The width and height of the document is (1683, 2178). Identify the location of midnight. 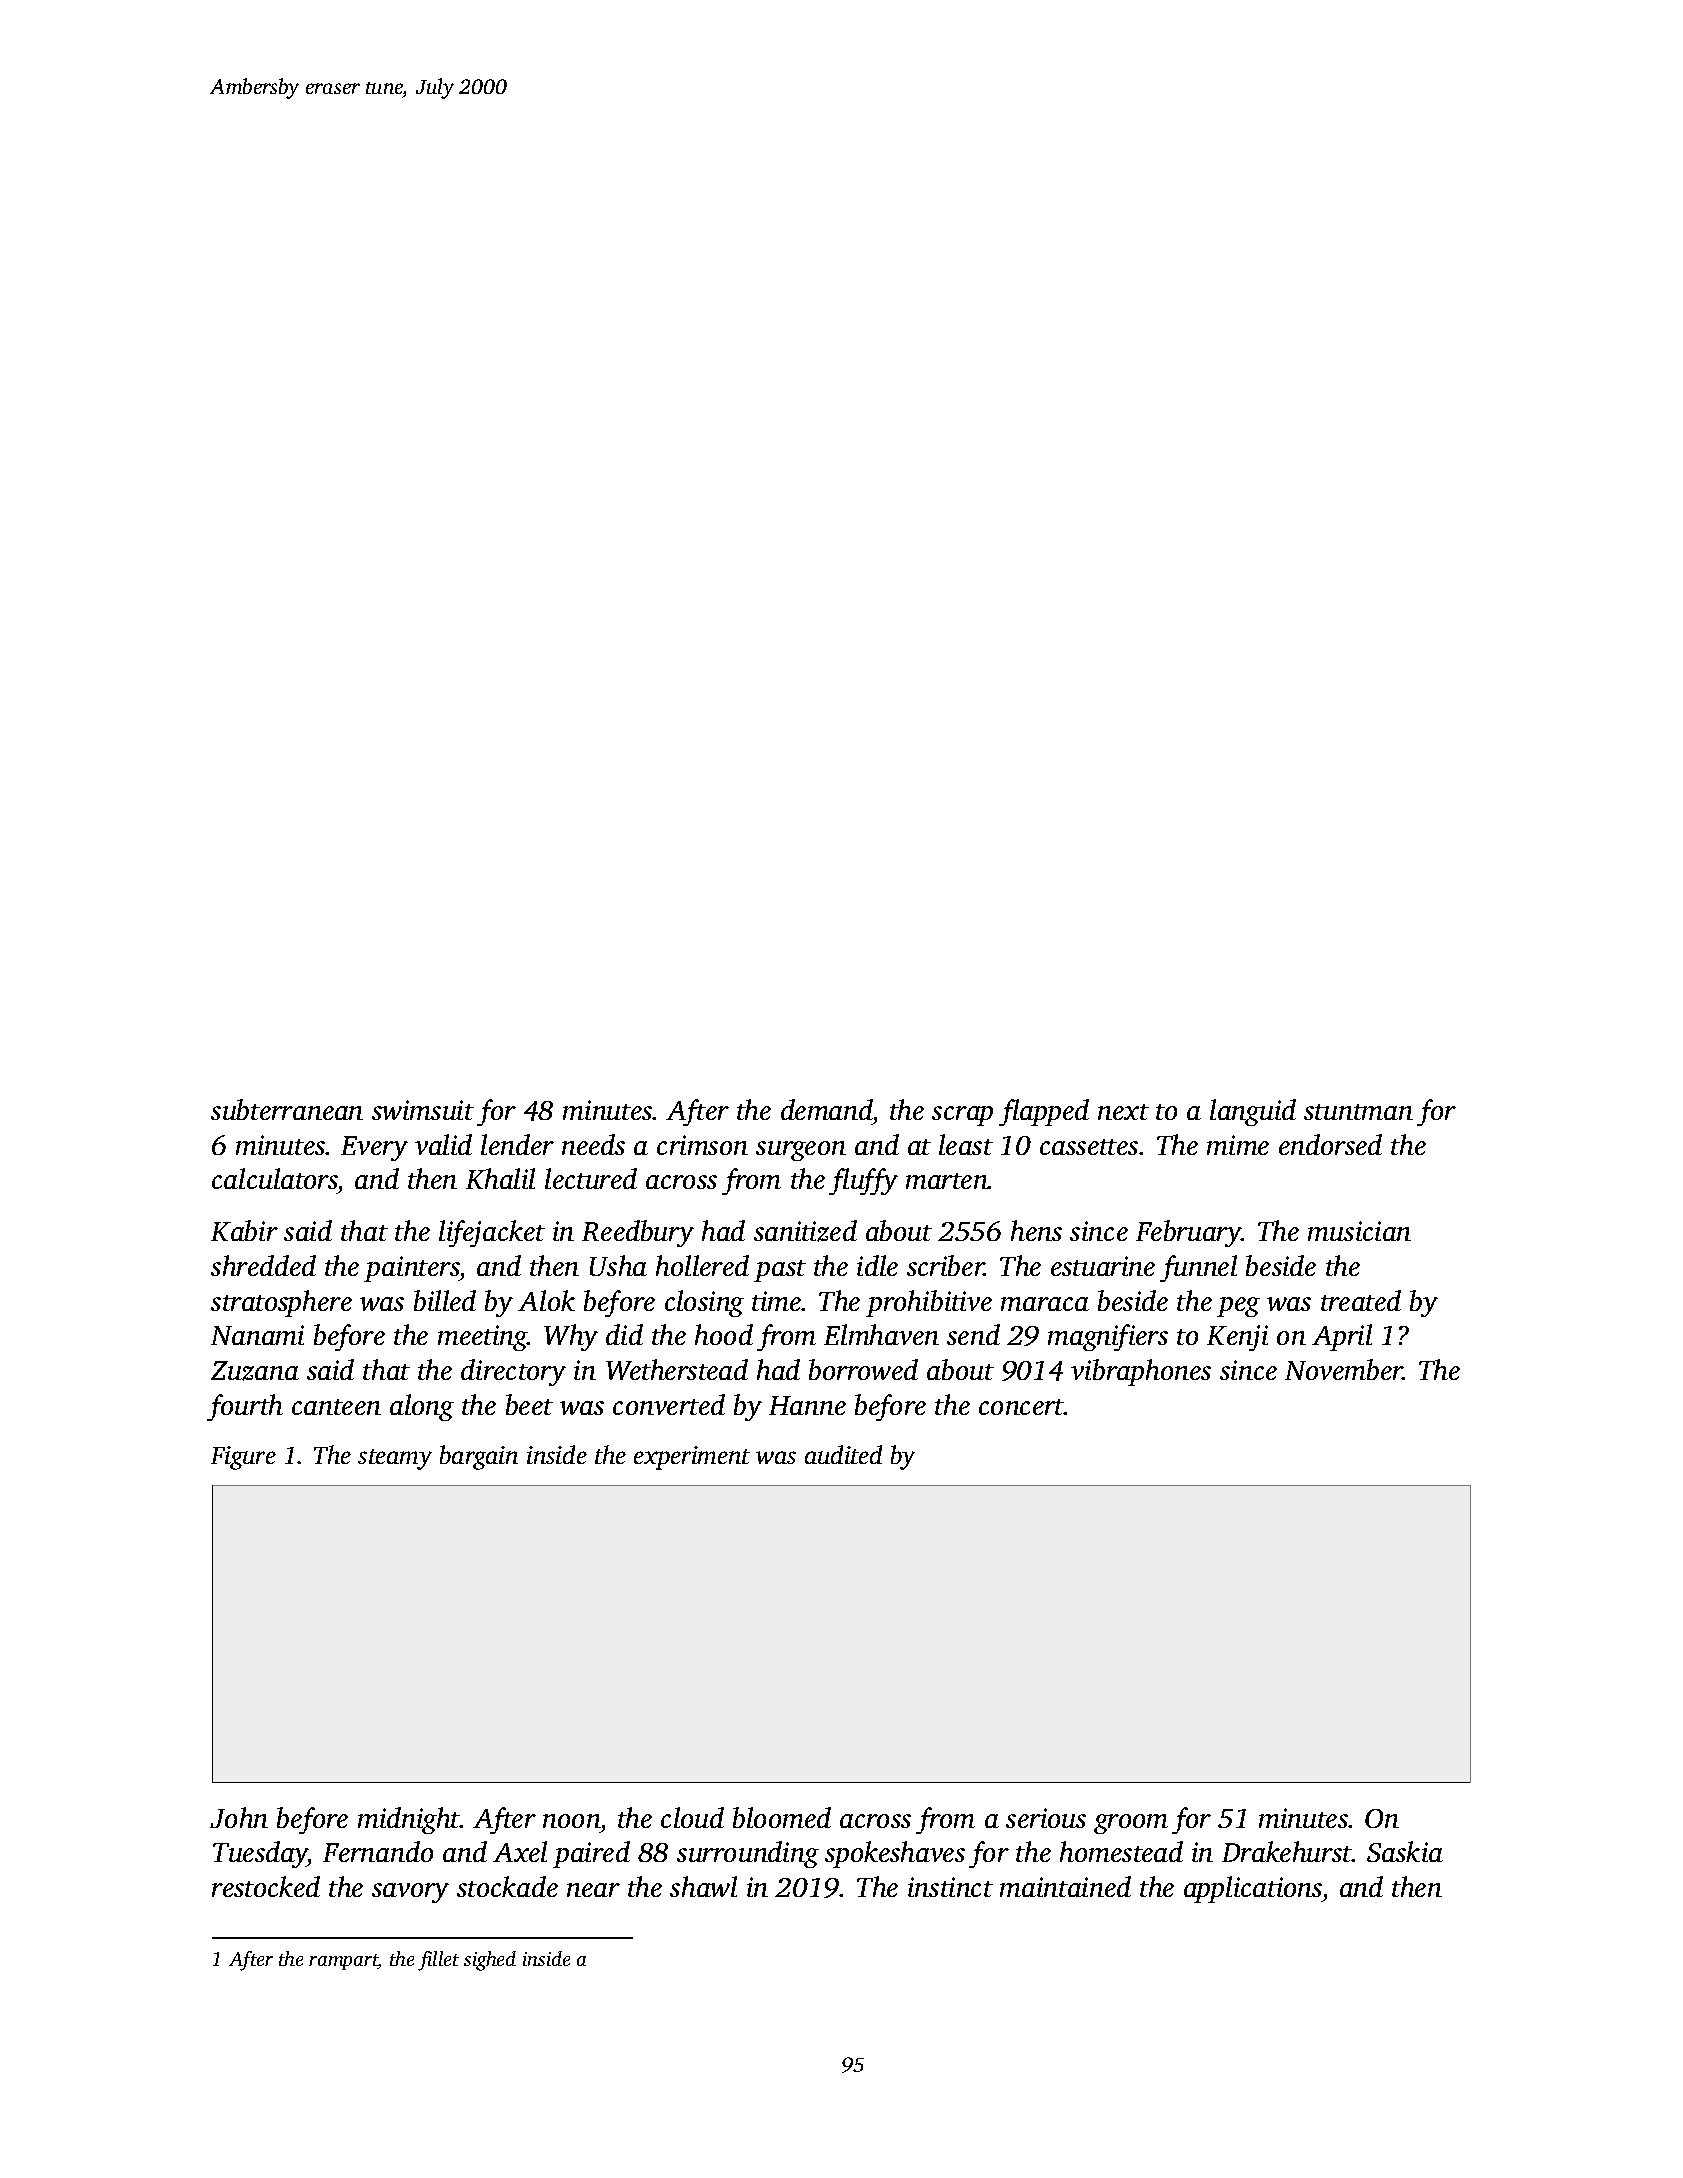
(409, 1820).
